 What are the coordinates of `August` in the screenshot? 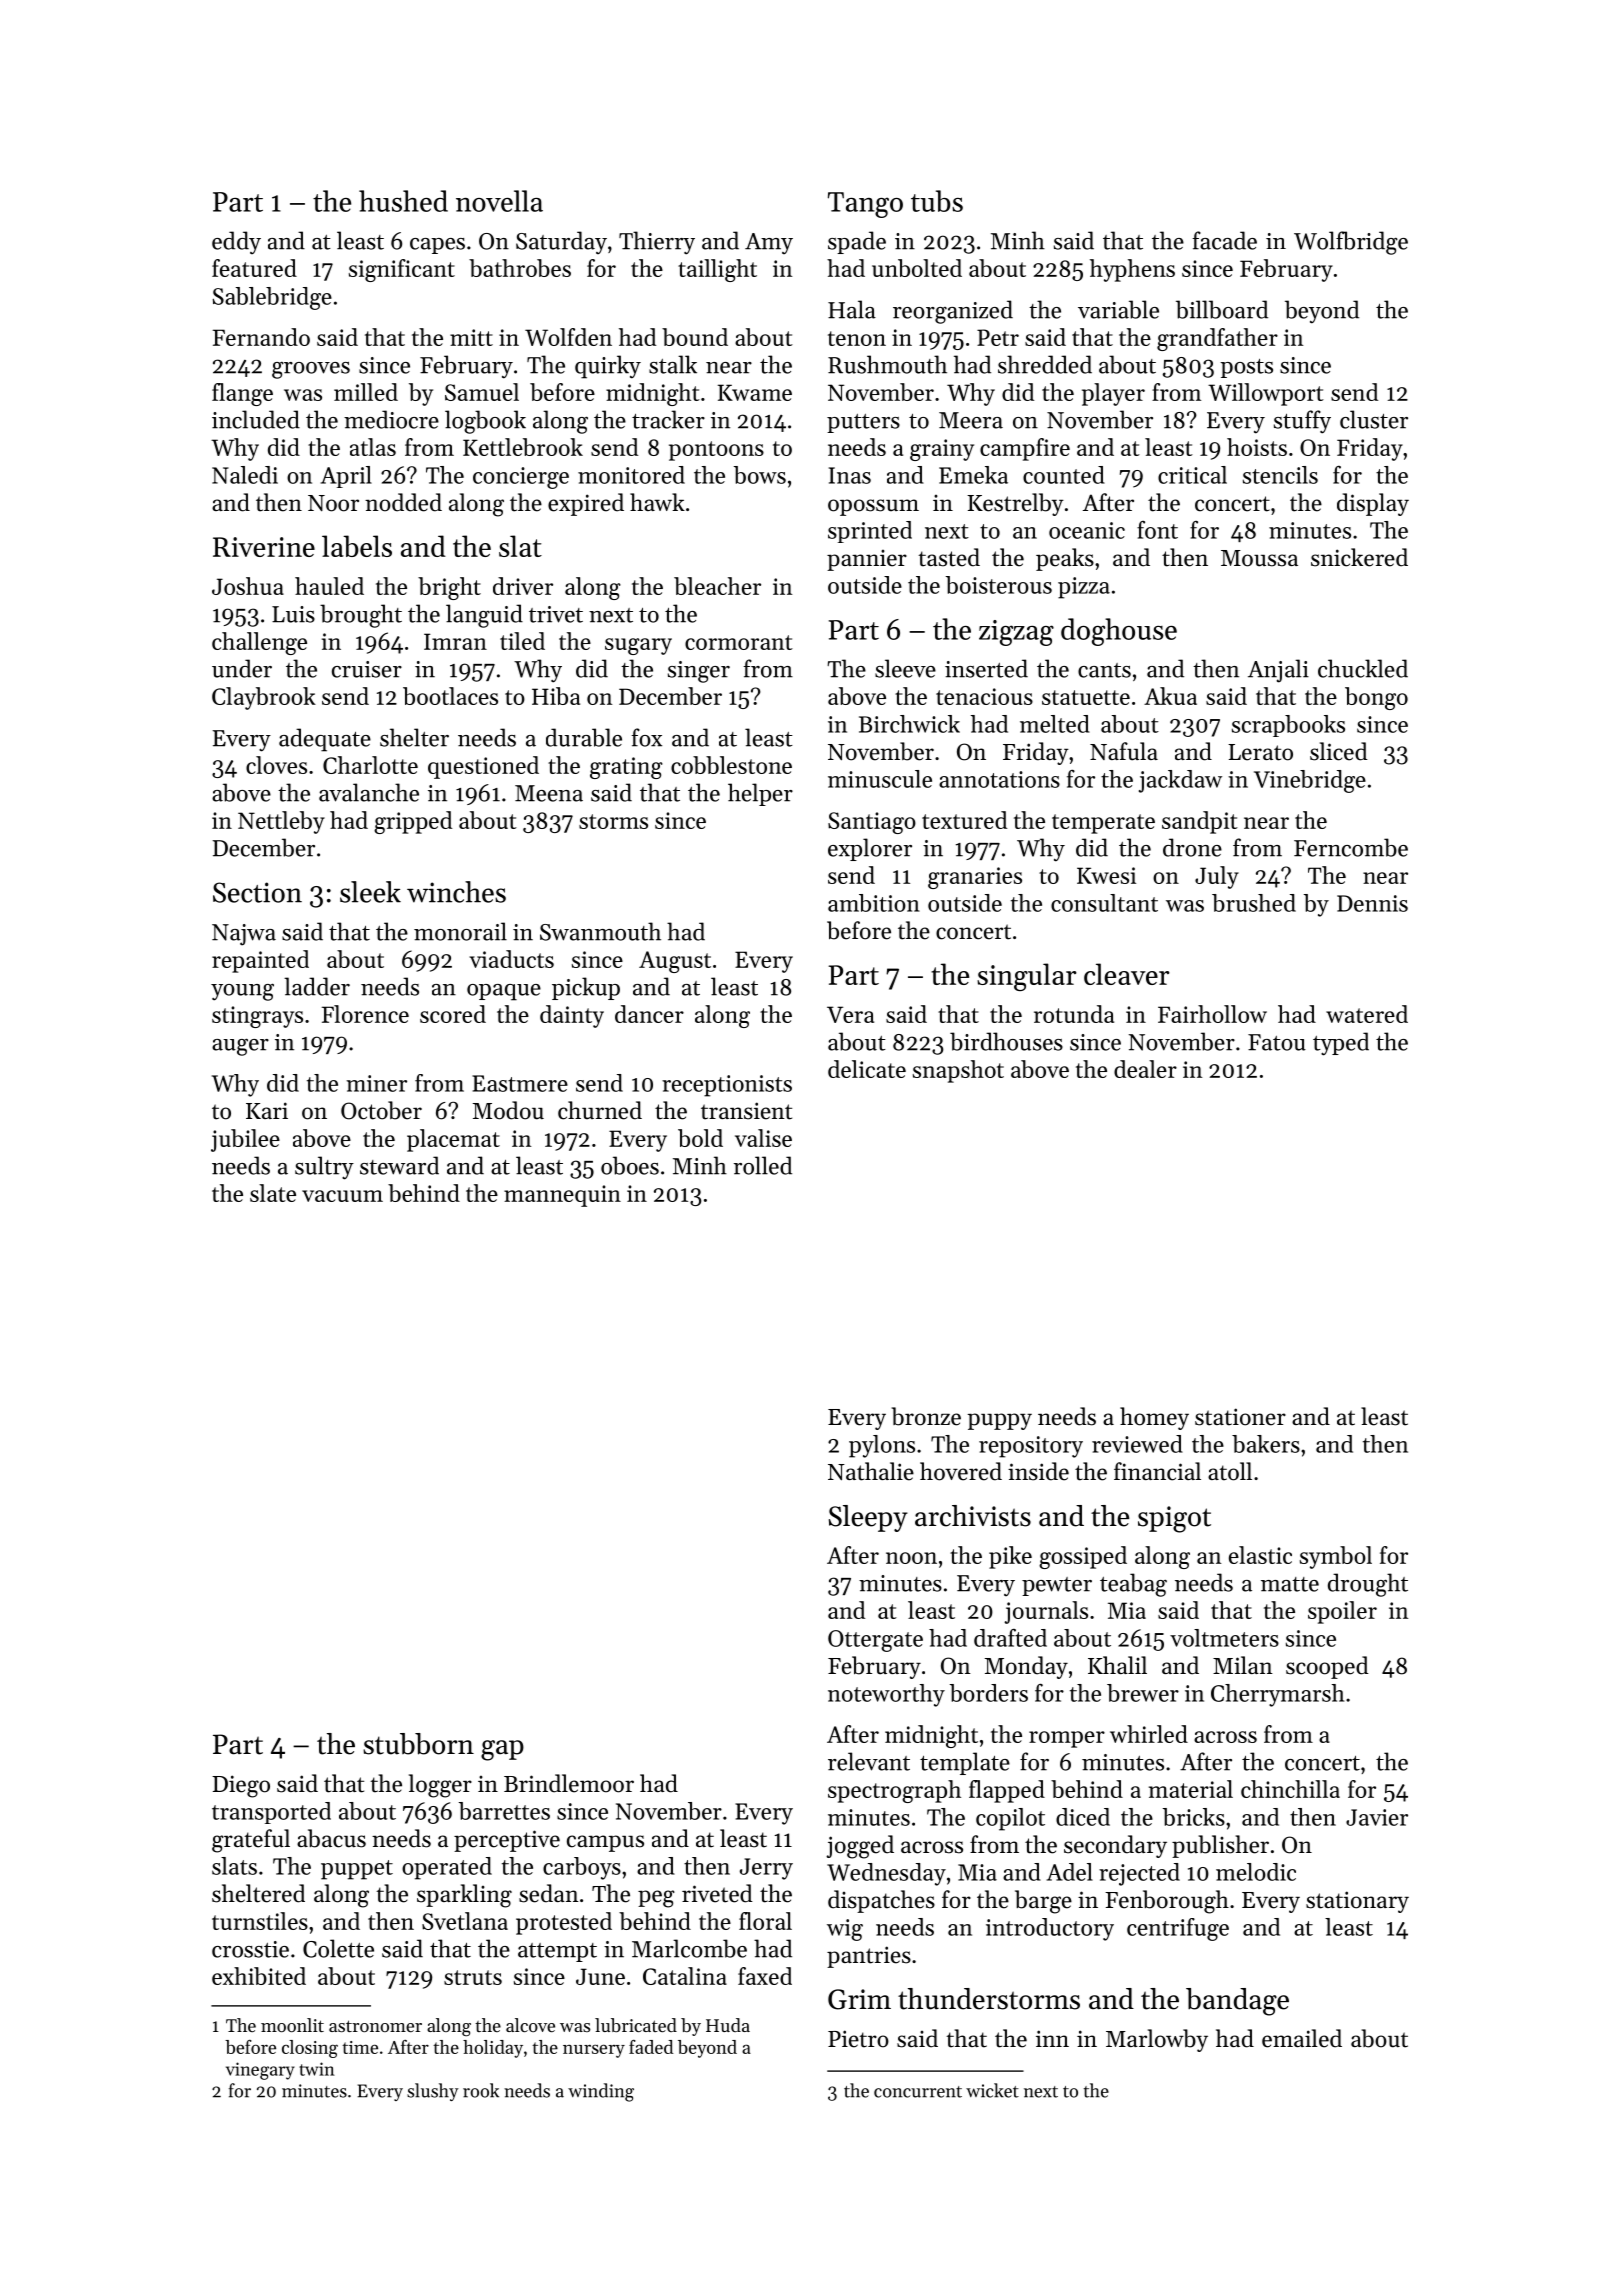 It's located at (675, 962).
